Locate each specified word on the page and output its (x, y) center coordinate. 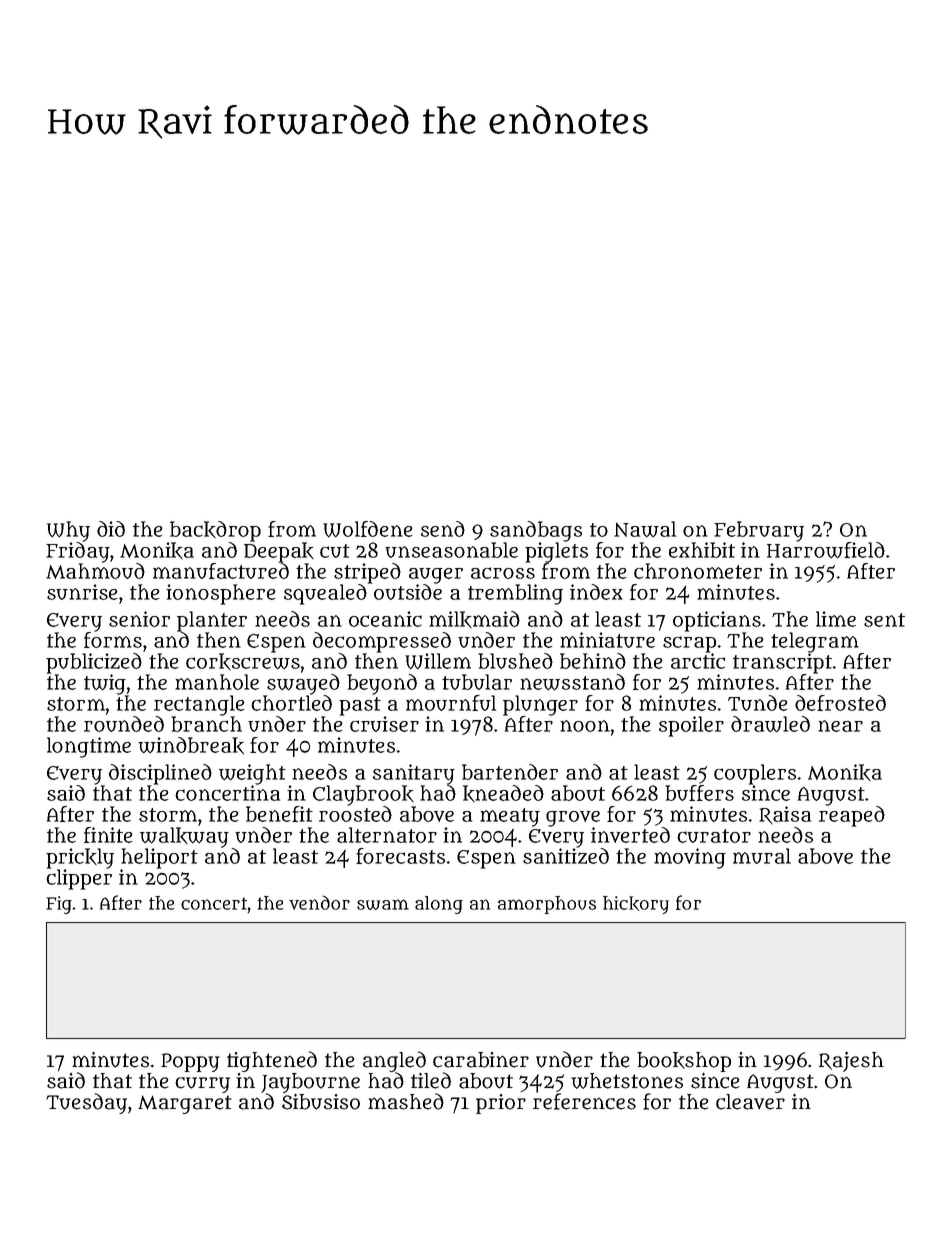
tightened (272, 1061)
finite (108, 835)
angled (394, 1061)
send (443, 529)
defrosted (840, 703)
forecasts (401, 856)
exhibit (702, 550)
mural (762, 856)
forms (113, 640)
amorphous (547, 905)
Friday (78, 552)
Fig (59, 905)
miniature (607, 640)
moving (690, 858)
